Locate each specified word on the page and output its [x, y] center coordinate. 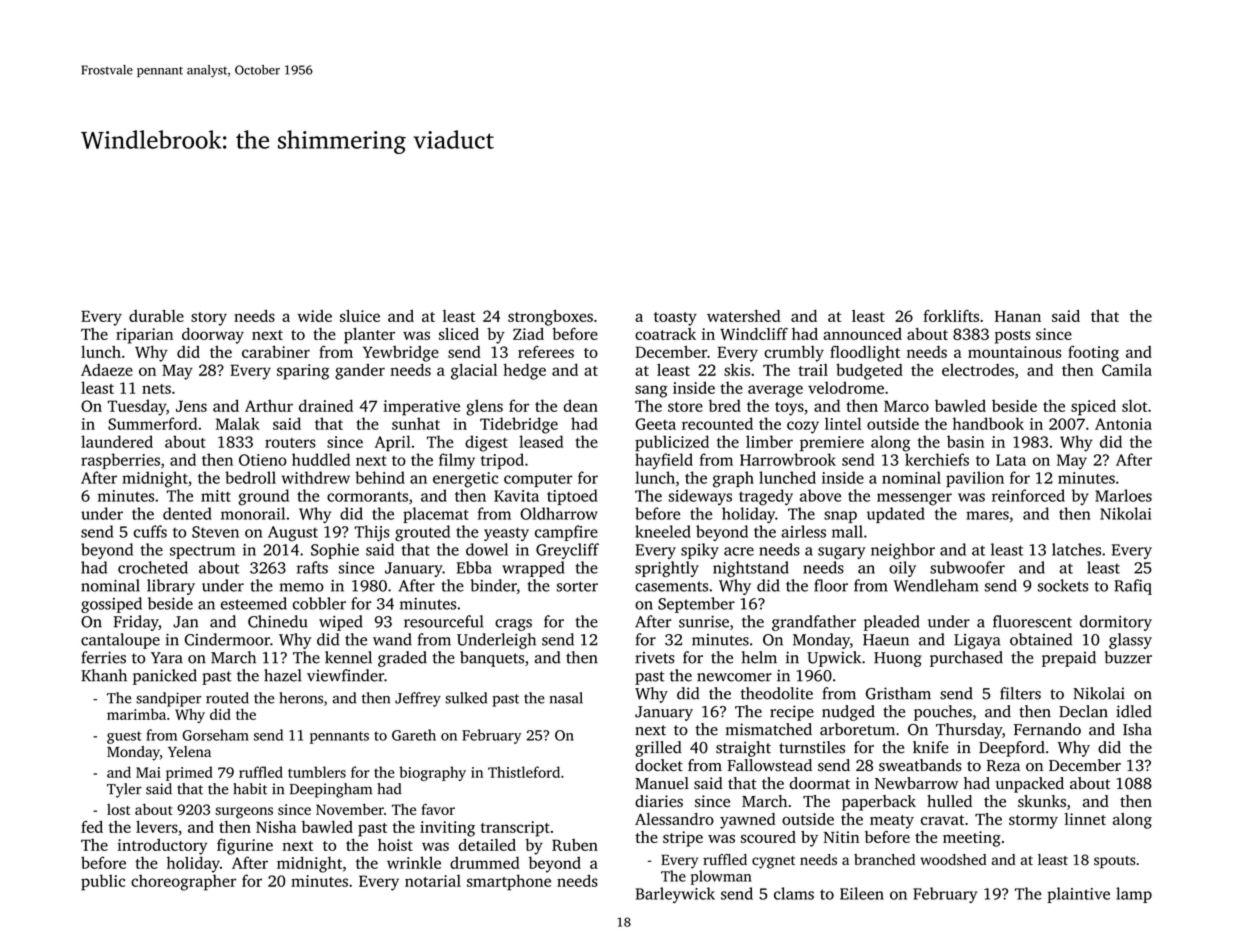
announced [862, 334]
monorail [253, 513]
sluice [360, 316]
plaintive [1078, 895]
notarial [433, 880]
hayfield [664, 461]
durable [156, 316]
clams [794, 893]
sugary [842, 553]
